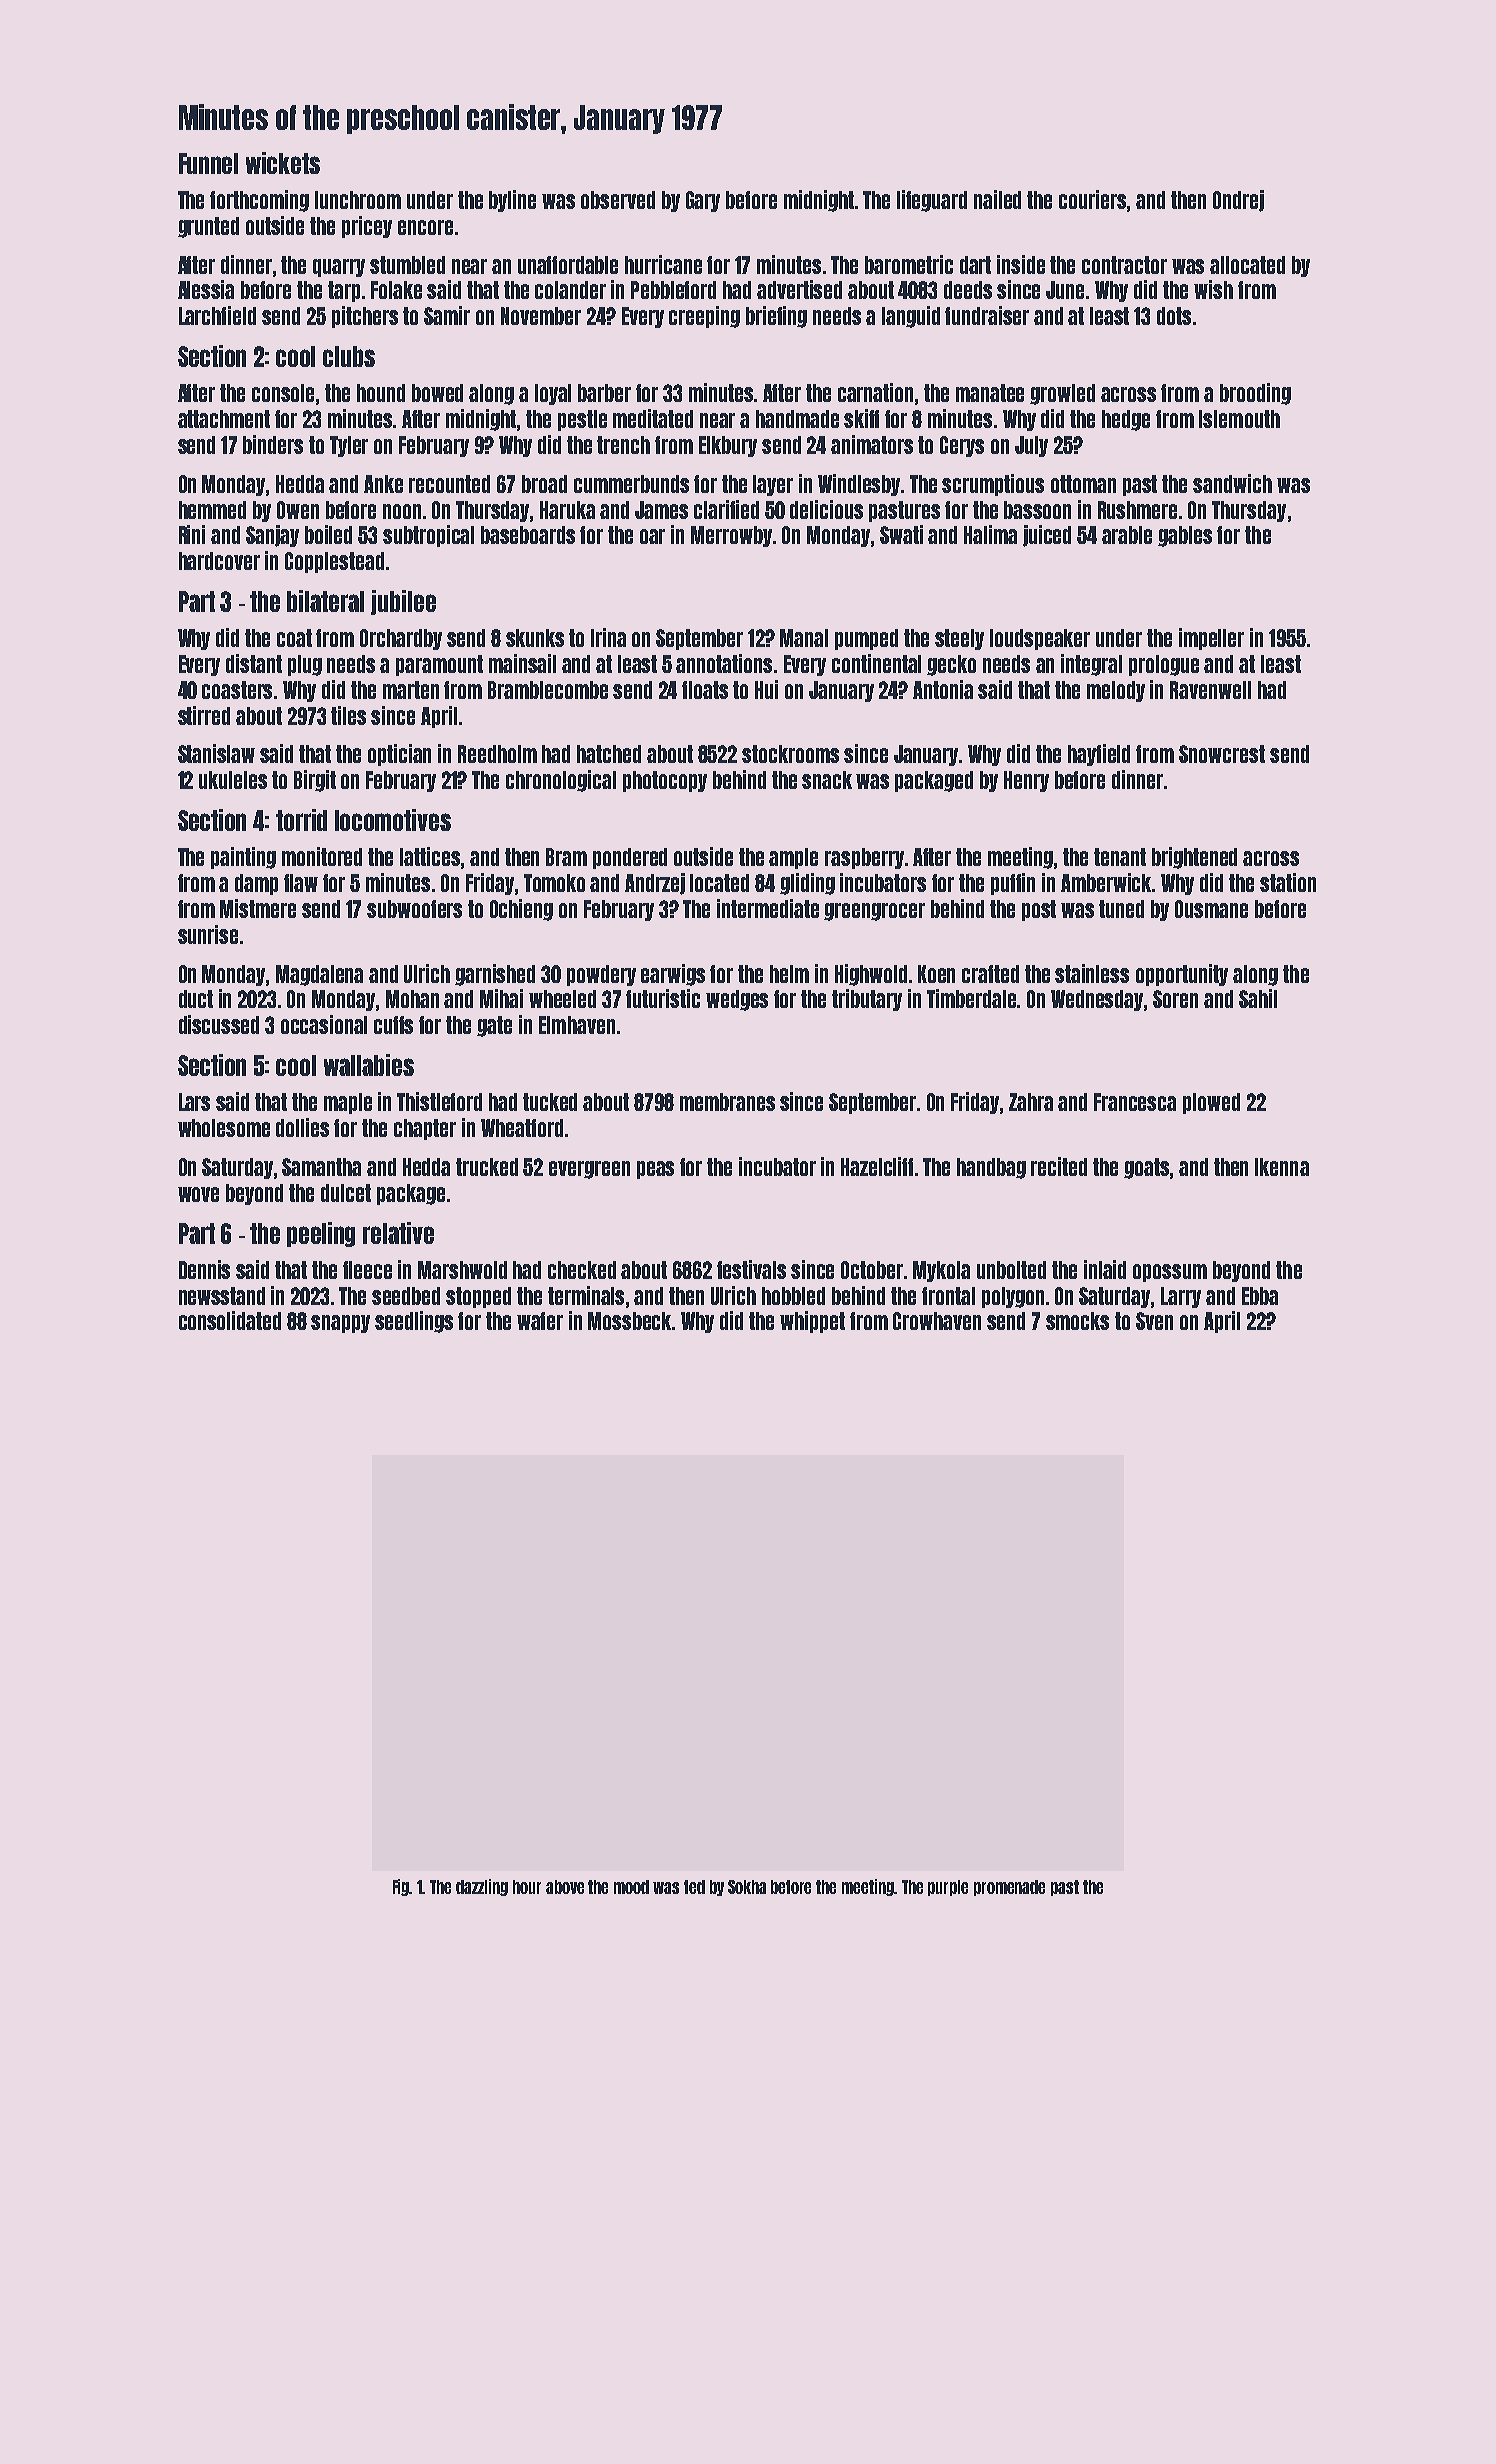  I want to click on Sven, so click(1154, 1321).
